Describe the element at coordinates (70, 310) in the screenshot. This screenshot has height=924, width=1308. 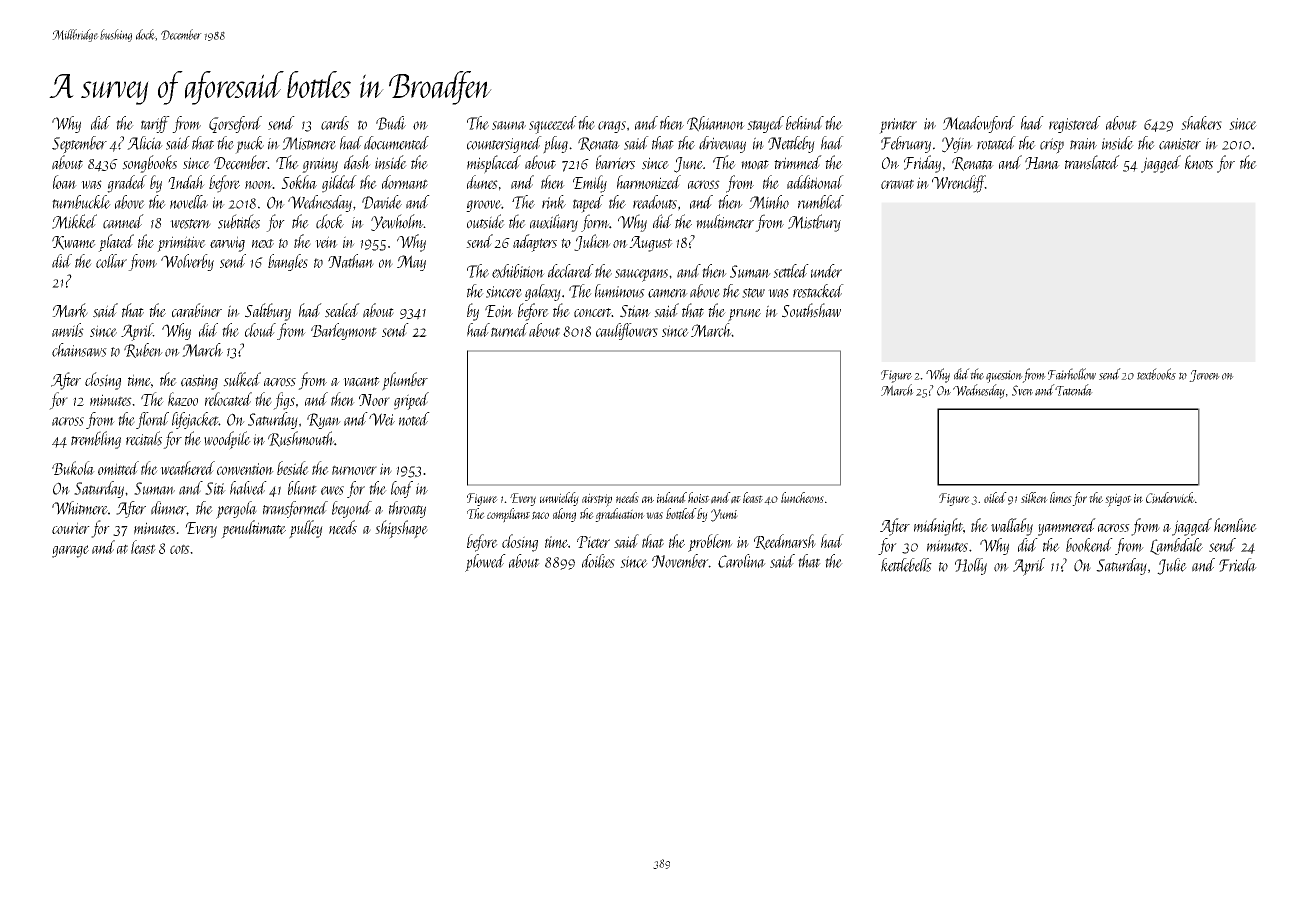
I see `Mark` at that location.
